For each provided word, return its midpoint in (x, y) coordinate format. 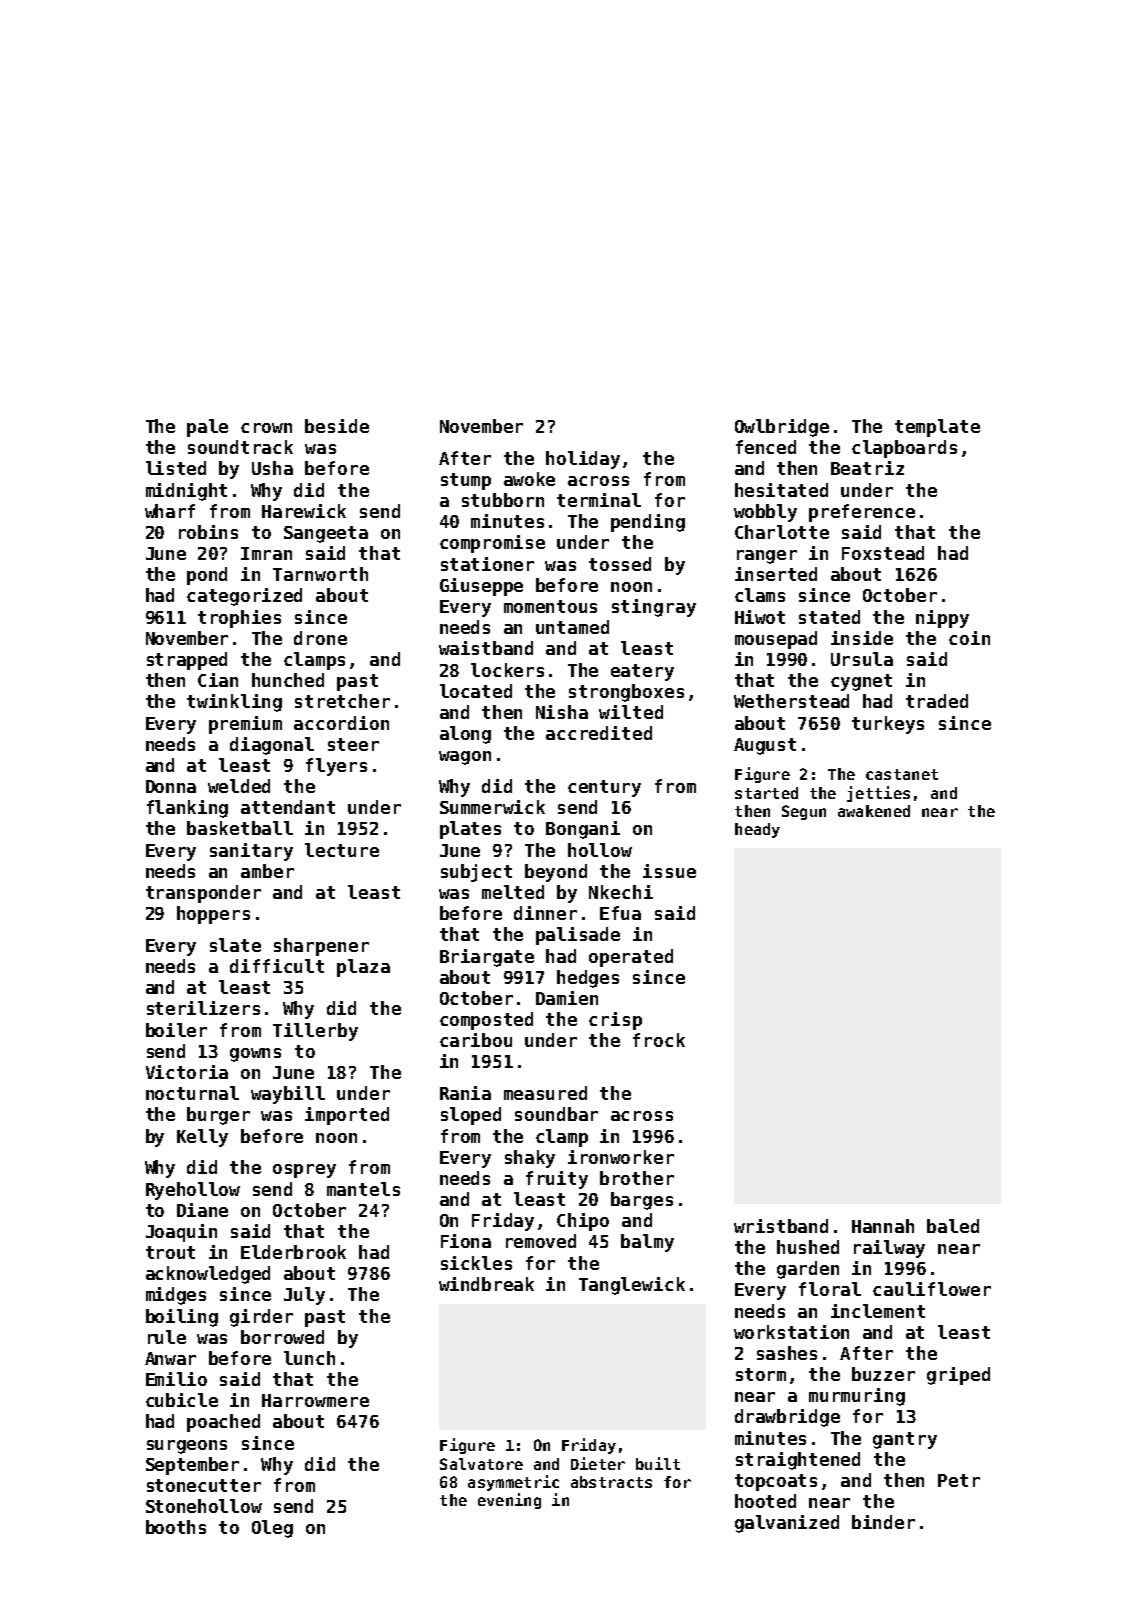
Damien (567, 998)
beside (337, 426)
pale (207, 428)
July (304, 1296)
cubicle (182, 1400)
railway (889, 1249)
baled (953, 1226)
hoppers (213, 915)
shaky (530, 1159)
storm (761, 1374)
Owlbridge (782, 428)
